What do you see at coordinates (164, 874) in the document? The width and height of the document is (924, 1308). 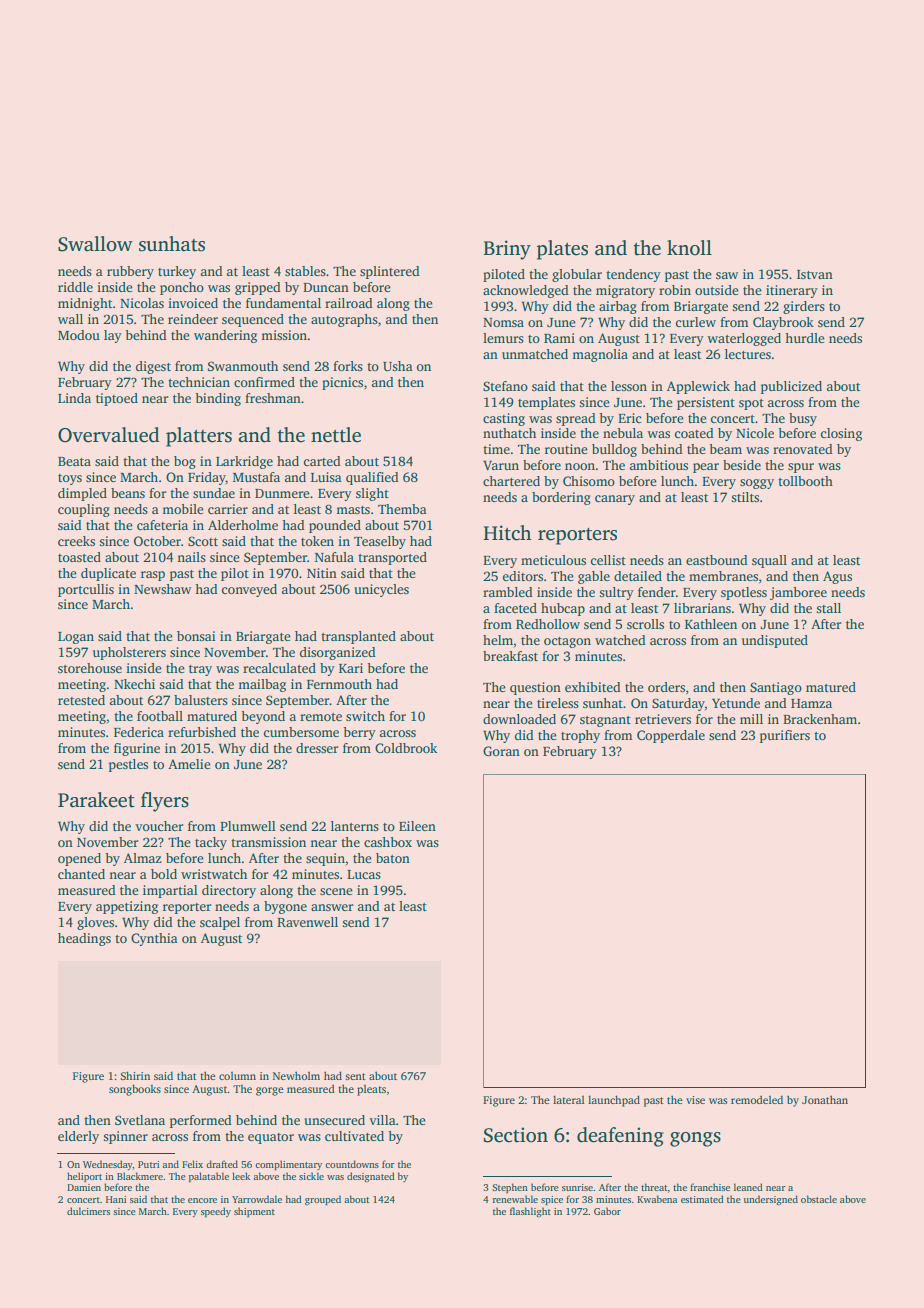 I see `bold` at bounding box center [164, 874].
